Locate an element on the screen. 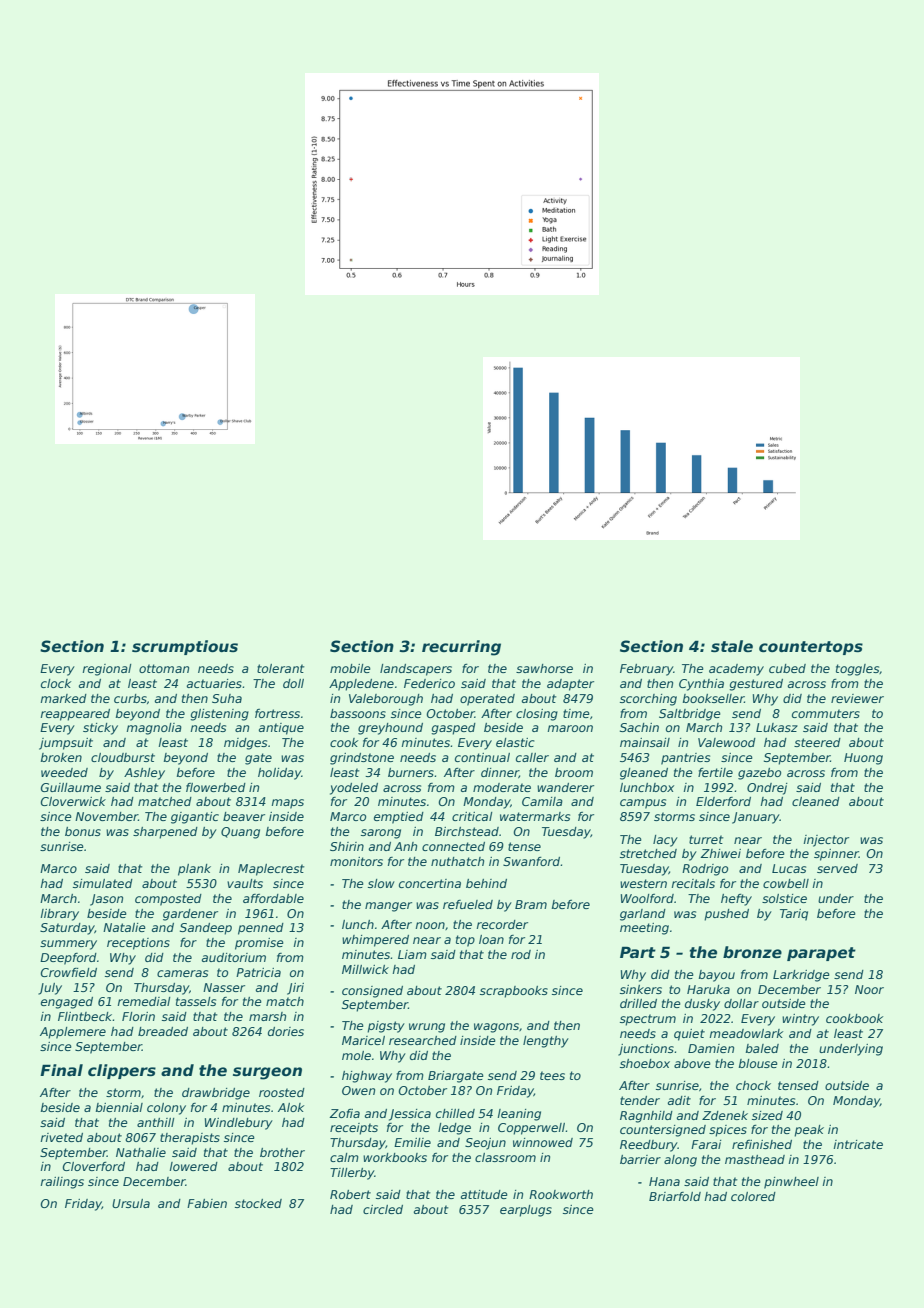 The width and height of the screenshot is (924, 1308). earplugs is located at coordinates (526, 1211).
